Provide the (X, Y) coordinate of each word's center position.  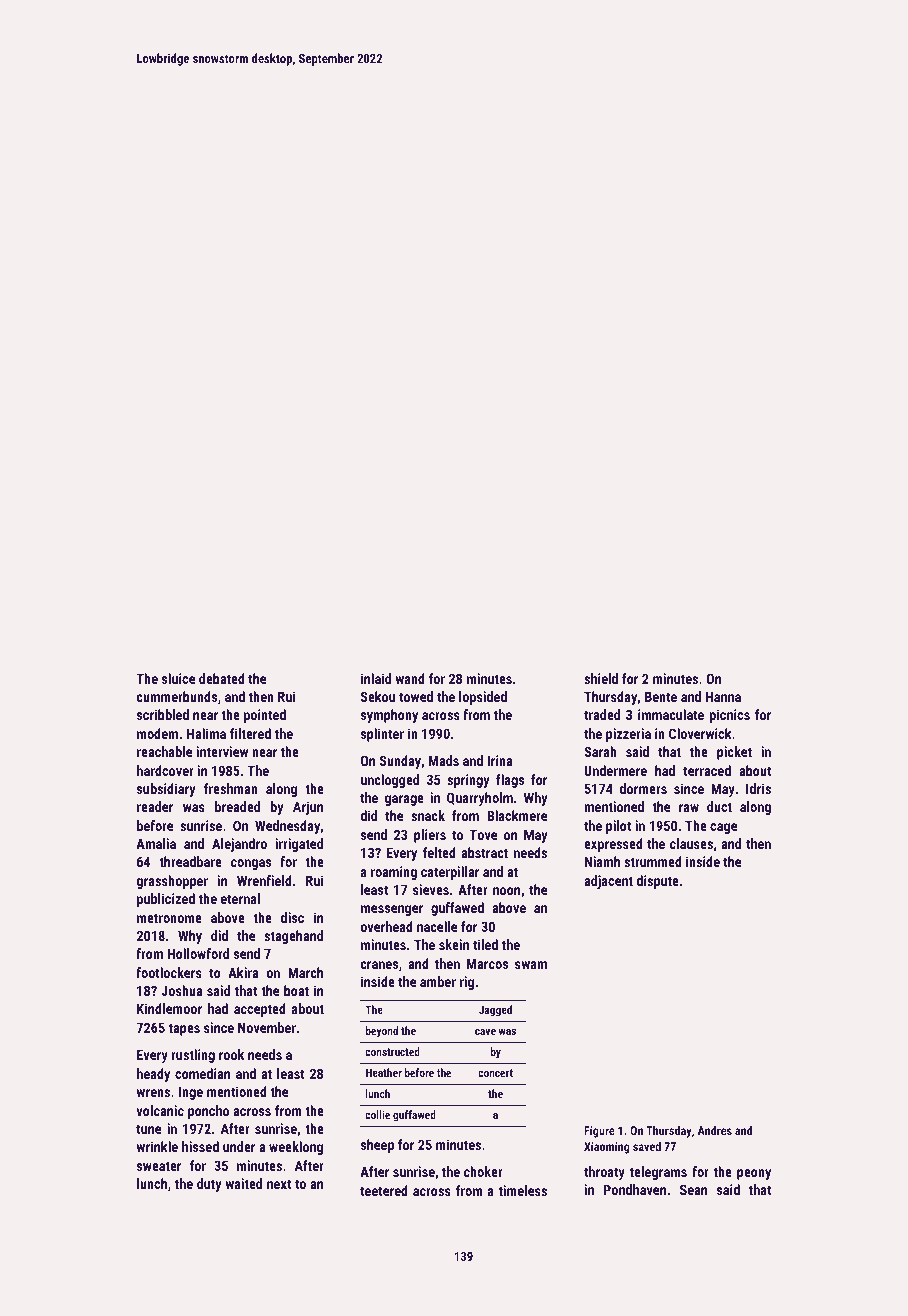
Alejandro (239, 845)
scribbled (163, 714)
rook (231, 1054)
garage (404, 800)
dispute (657, 882)
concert (495, 1073)
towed (416, 696)
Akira (243, 972)
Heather (384, 1072)
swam (531, 965)
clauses (691, 843)
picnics (729, 716)
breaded (237, 806)
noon (506, 891)
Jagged (495, 1011)
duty (209, 1185)
